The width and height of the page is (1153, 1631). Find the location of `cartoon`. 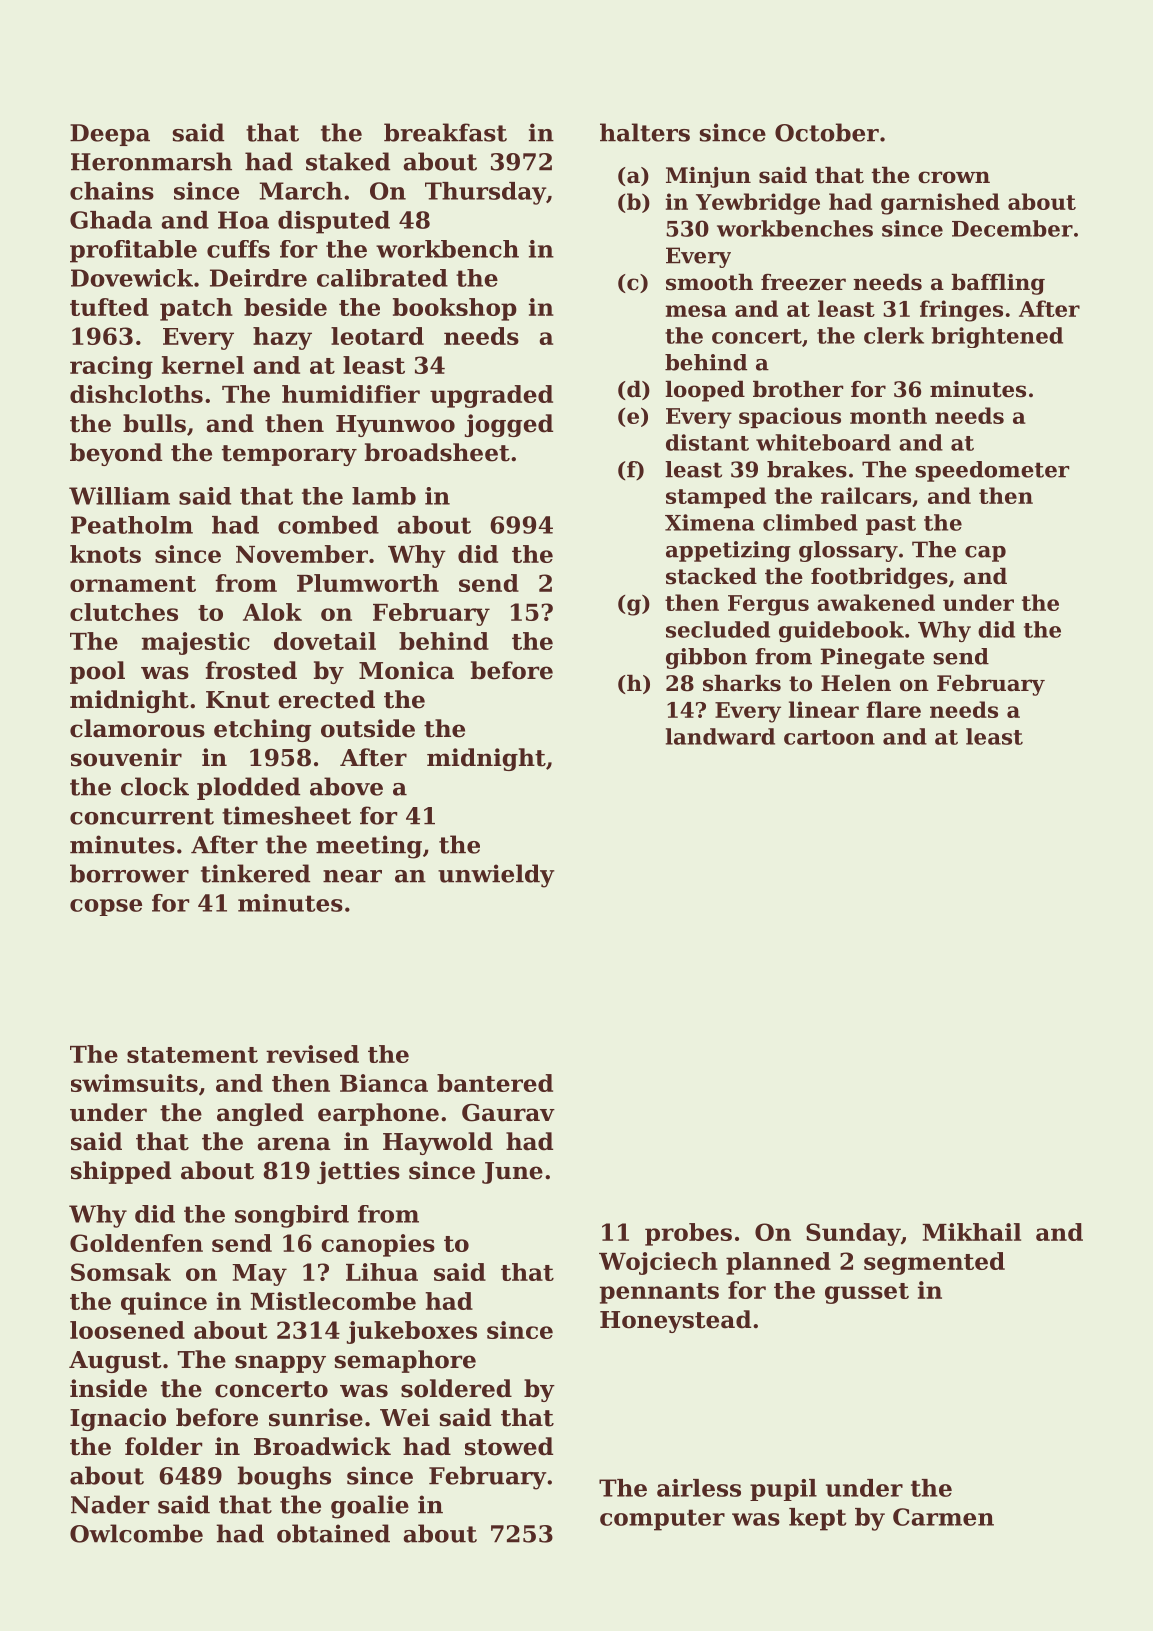

cartoon is located at coordinates (829, 737).
